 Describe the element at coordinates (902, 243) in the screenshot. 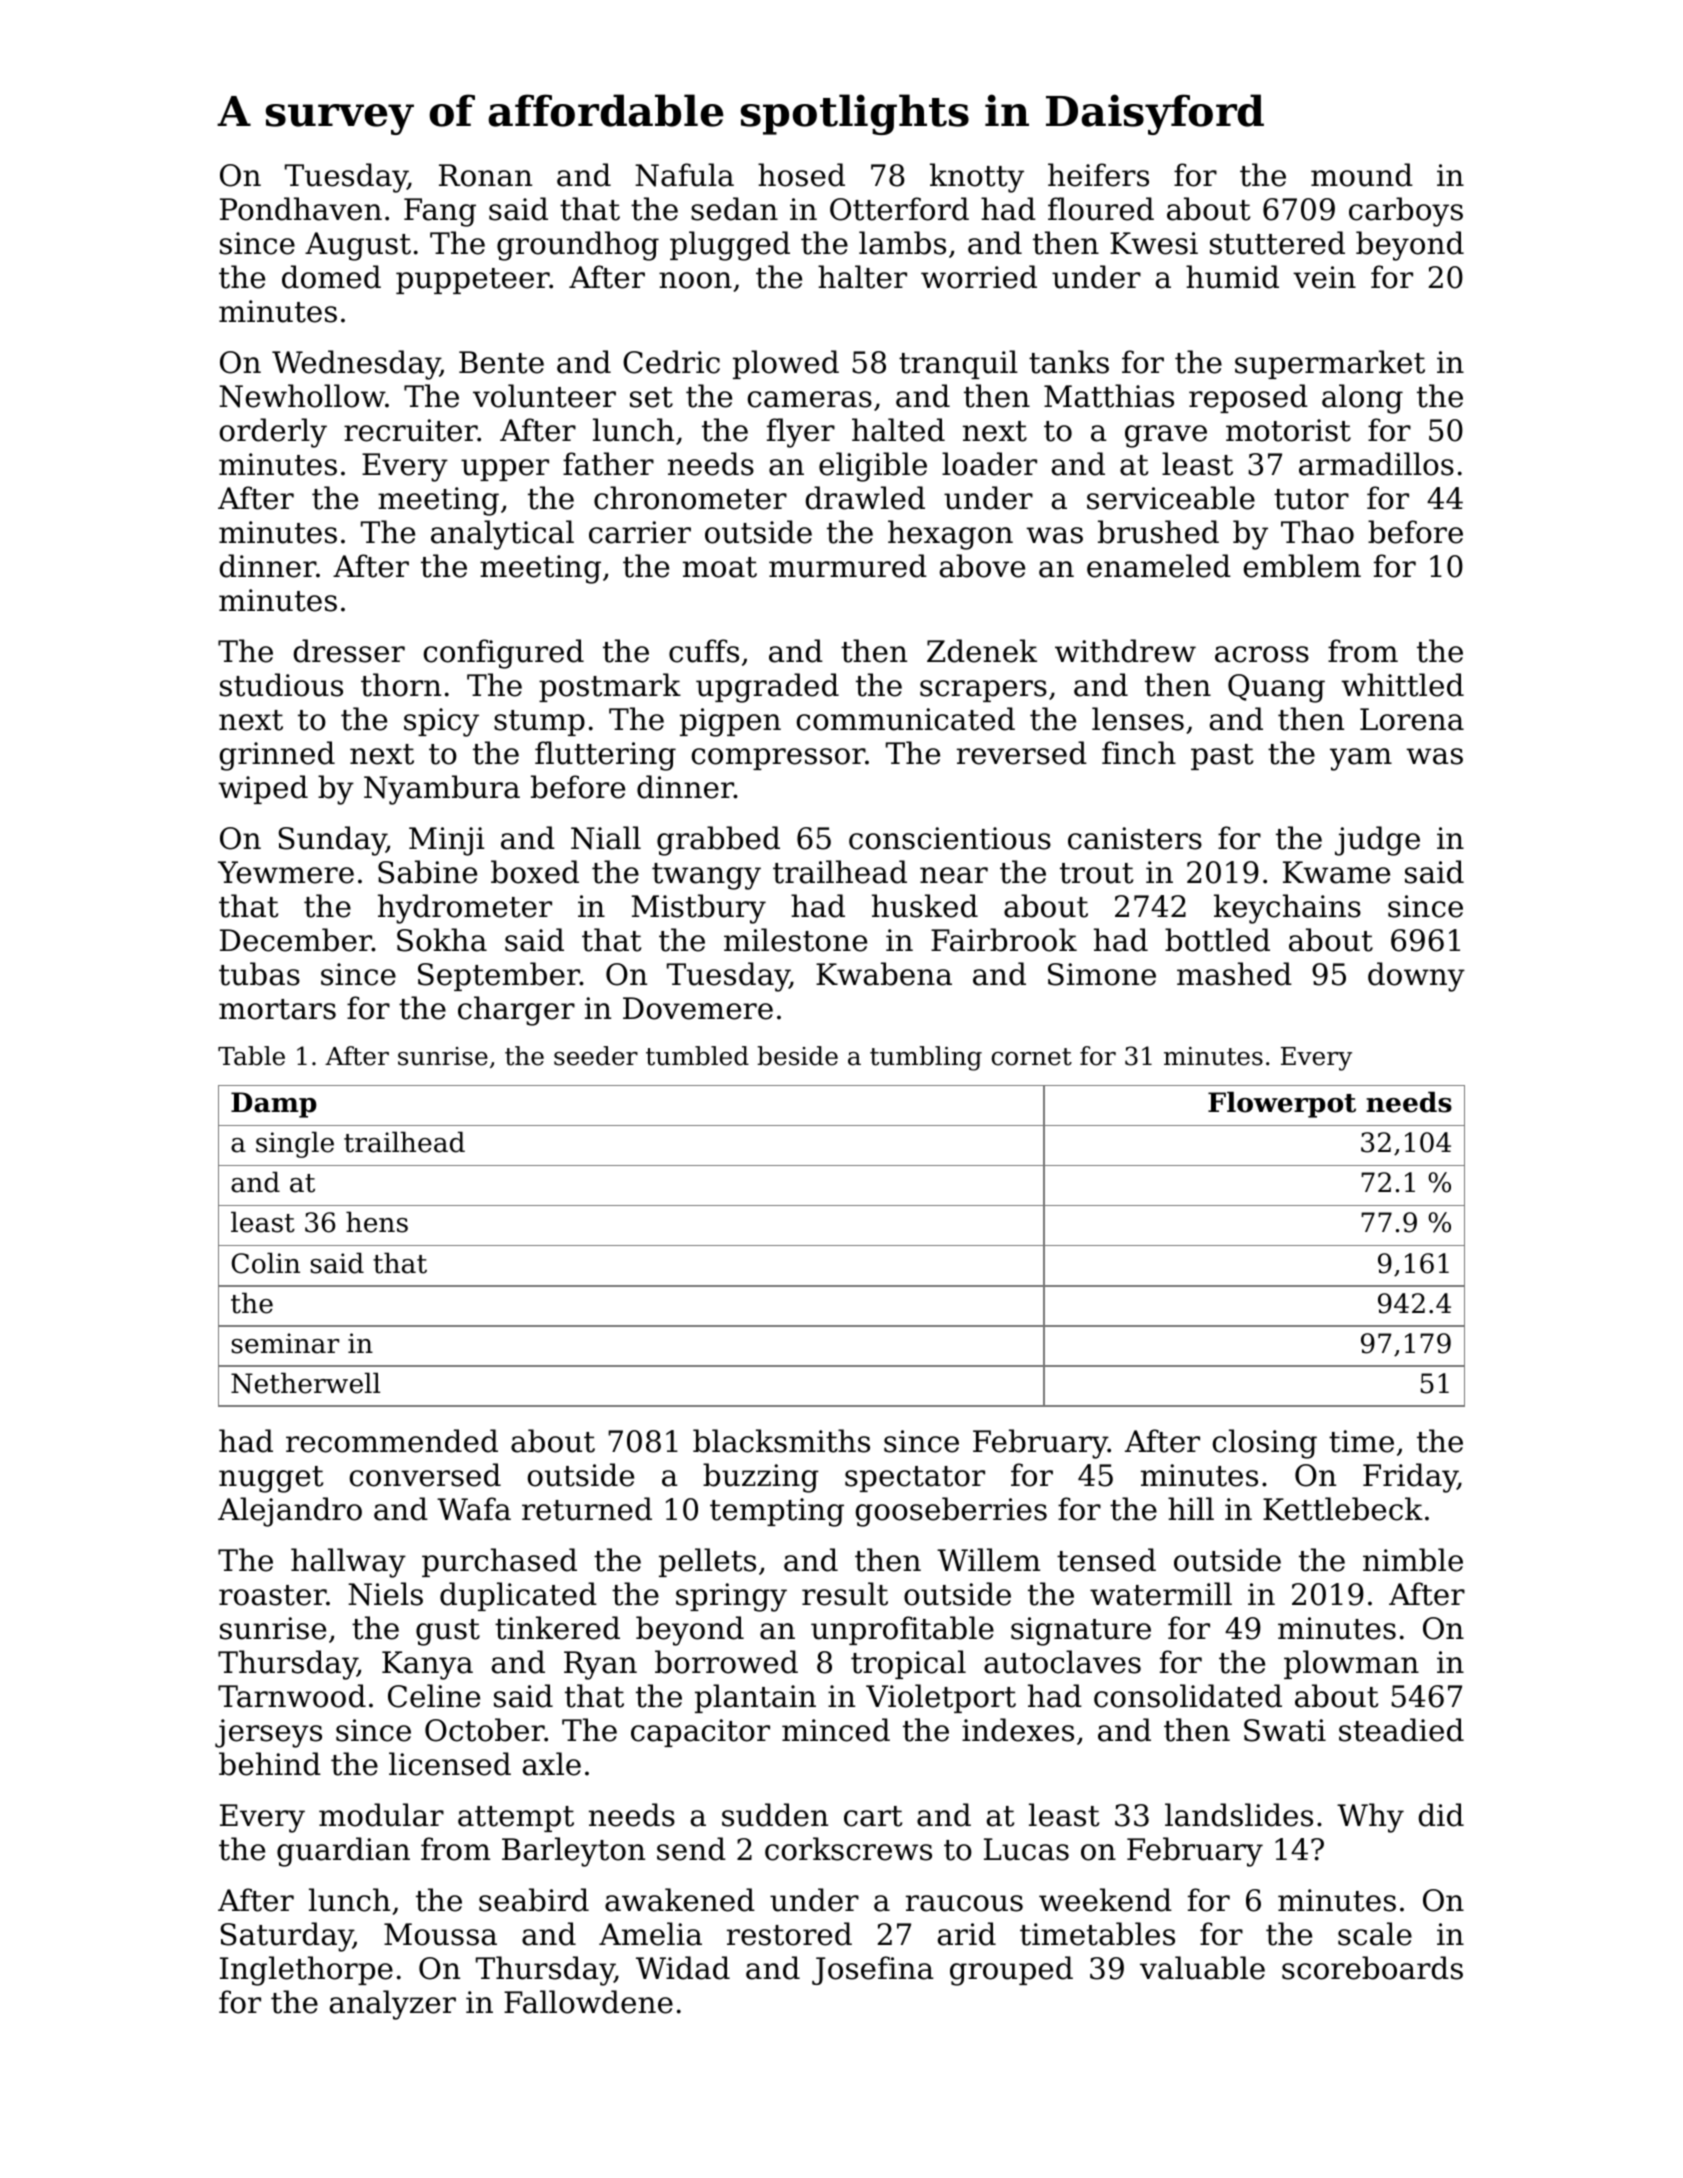

I see `lambs` at that location.
